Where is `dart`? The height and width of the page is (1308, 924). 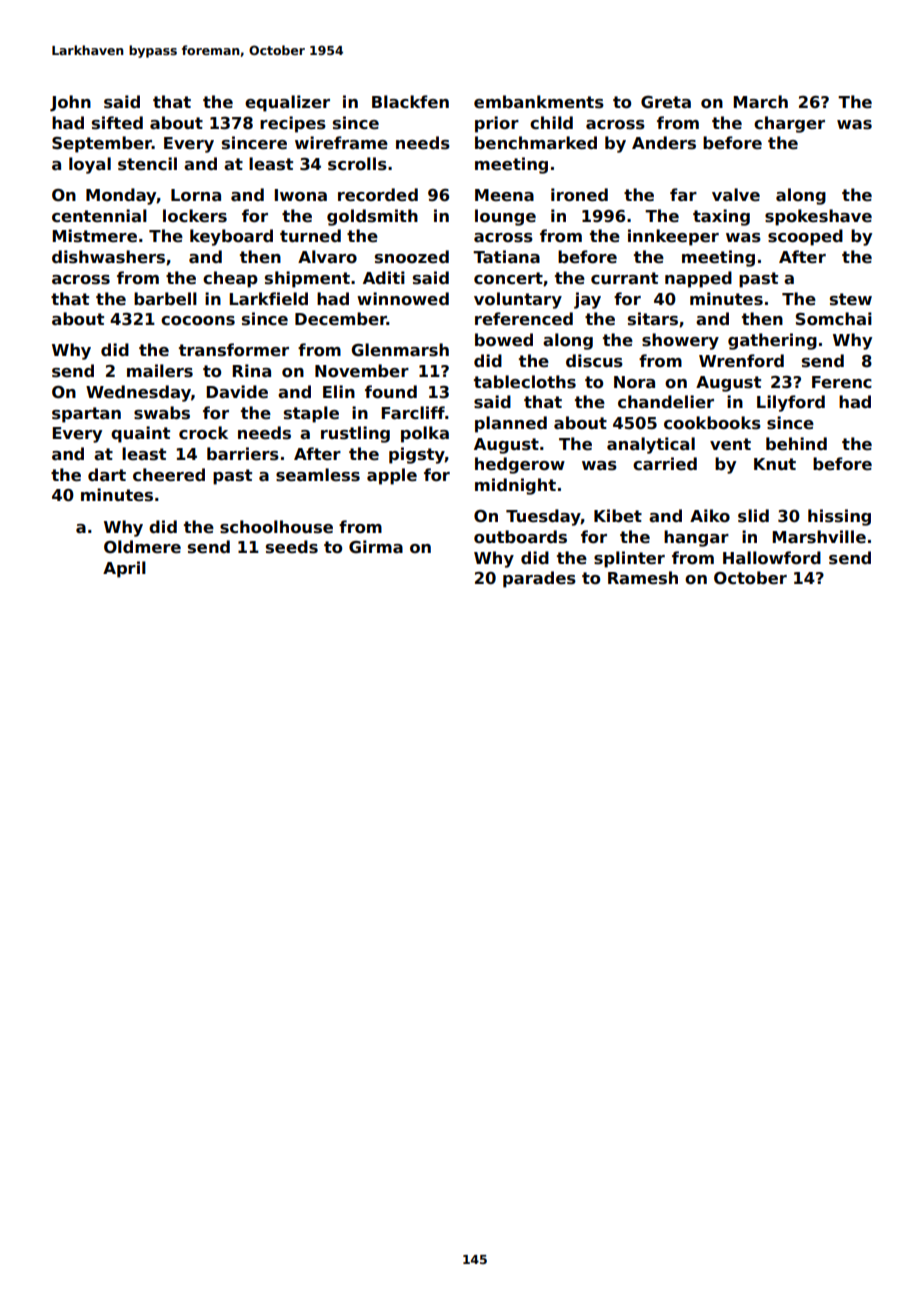 dart is located at coordinates (107, 474).
